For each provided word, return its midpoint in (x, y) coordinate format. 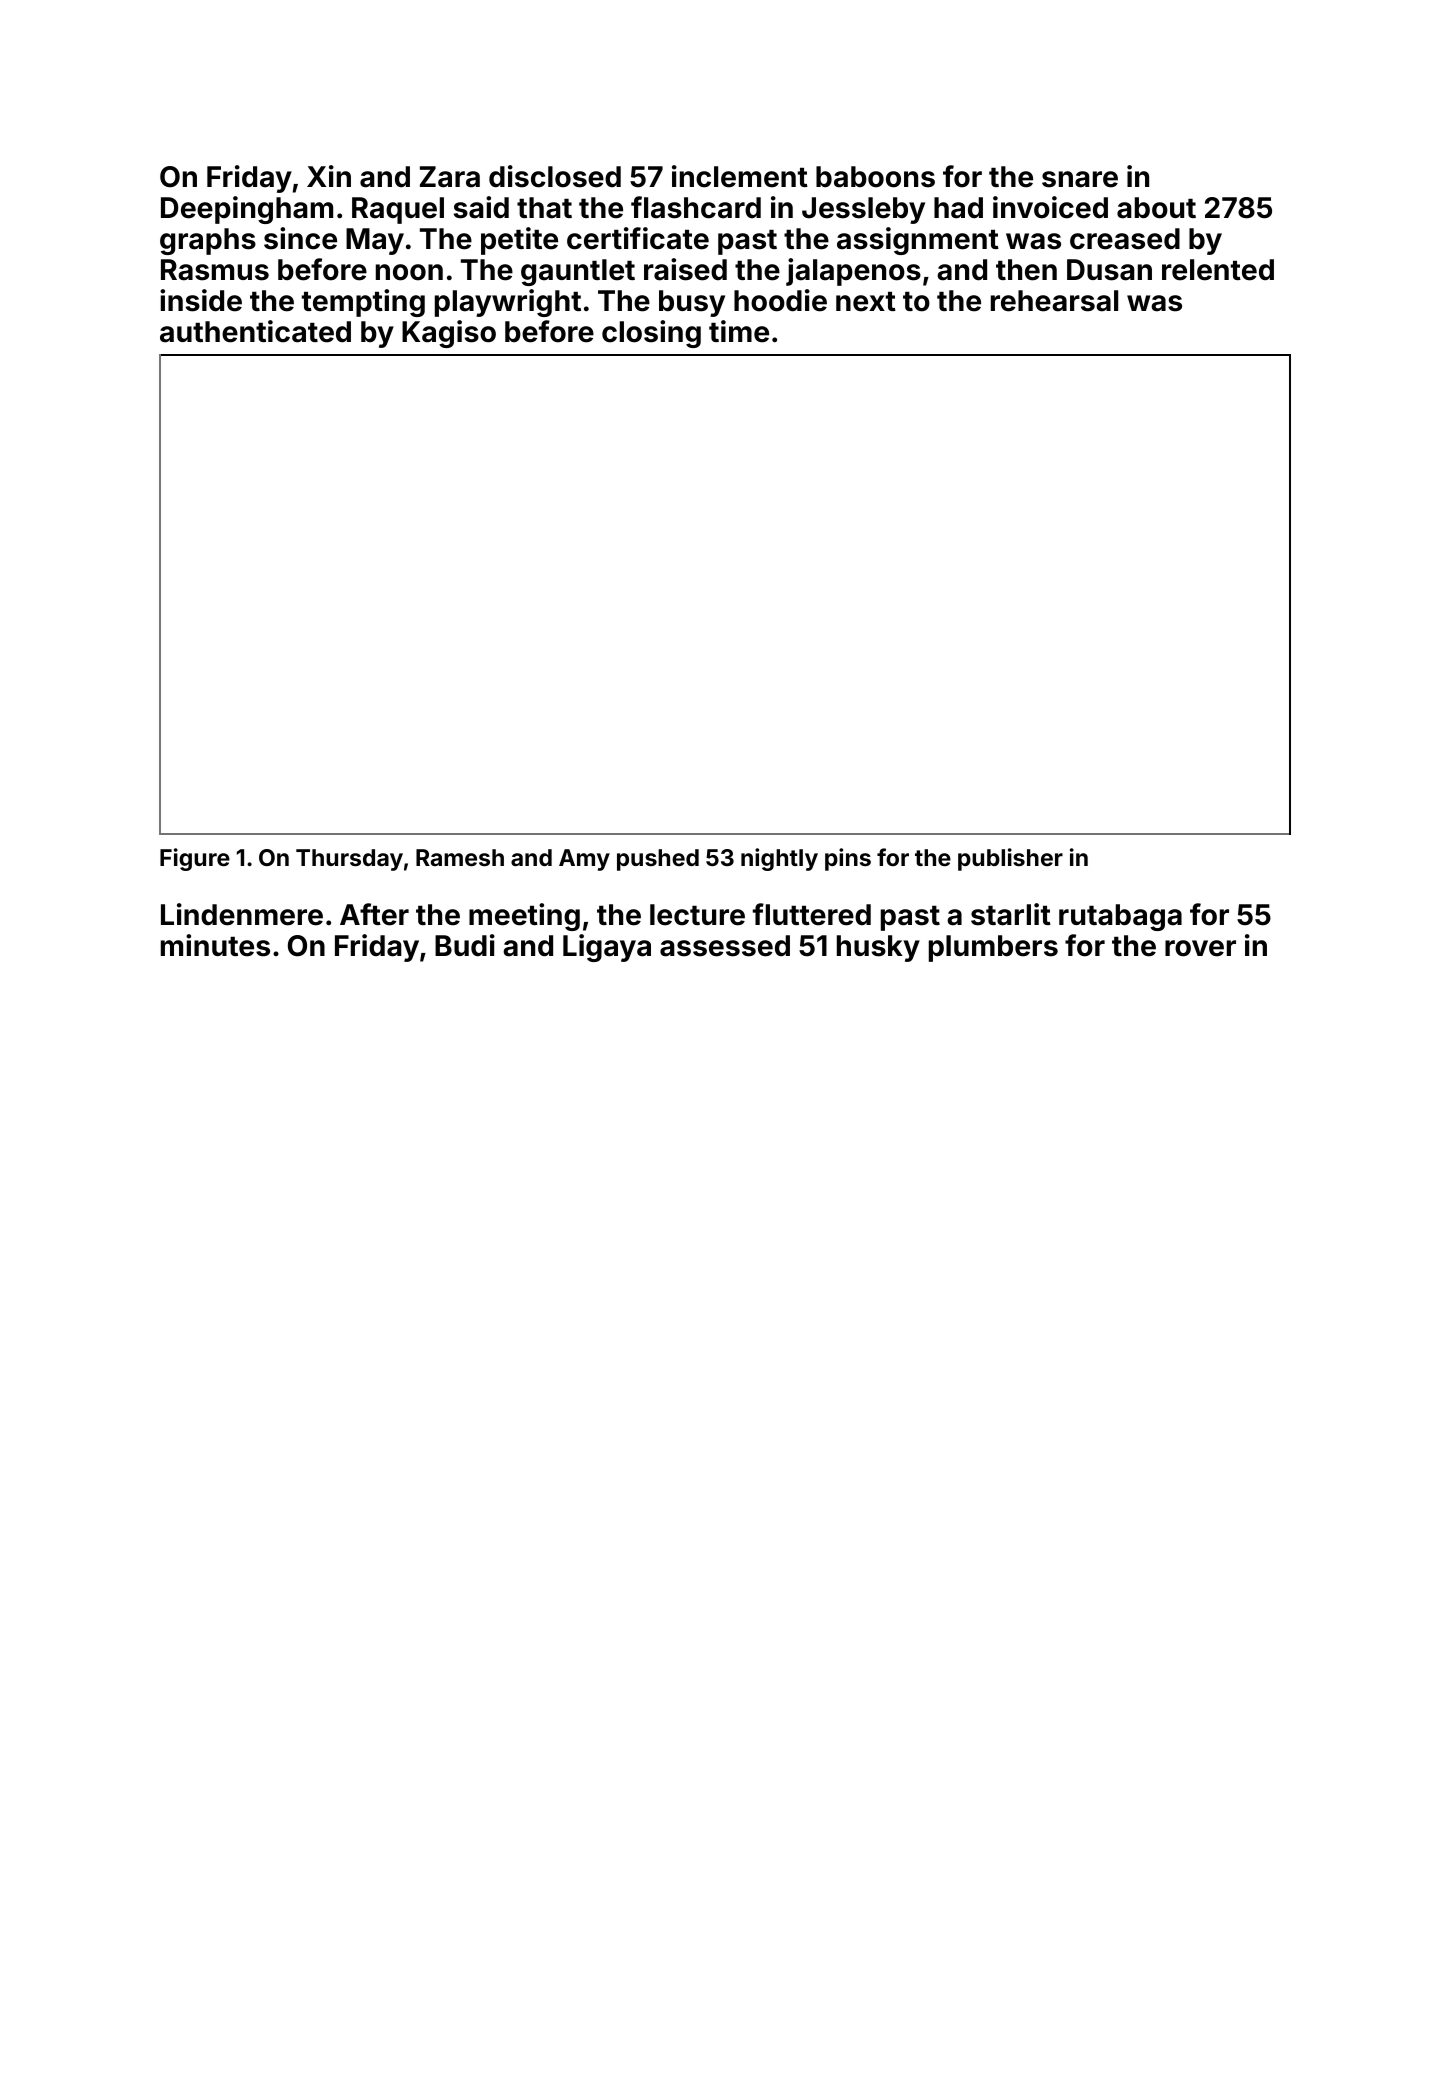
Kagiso (449, 334)
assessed (725, 946)
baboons (875, 177)
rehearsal (1054, 301)
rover (1200, 948)
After (374, 914)
